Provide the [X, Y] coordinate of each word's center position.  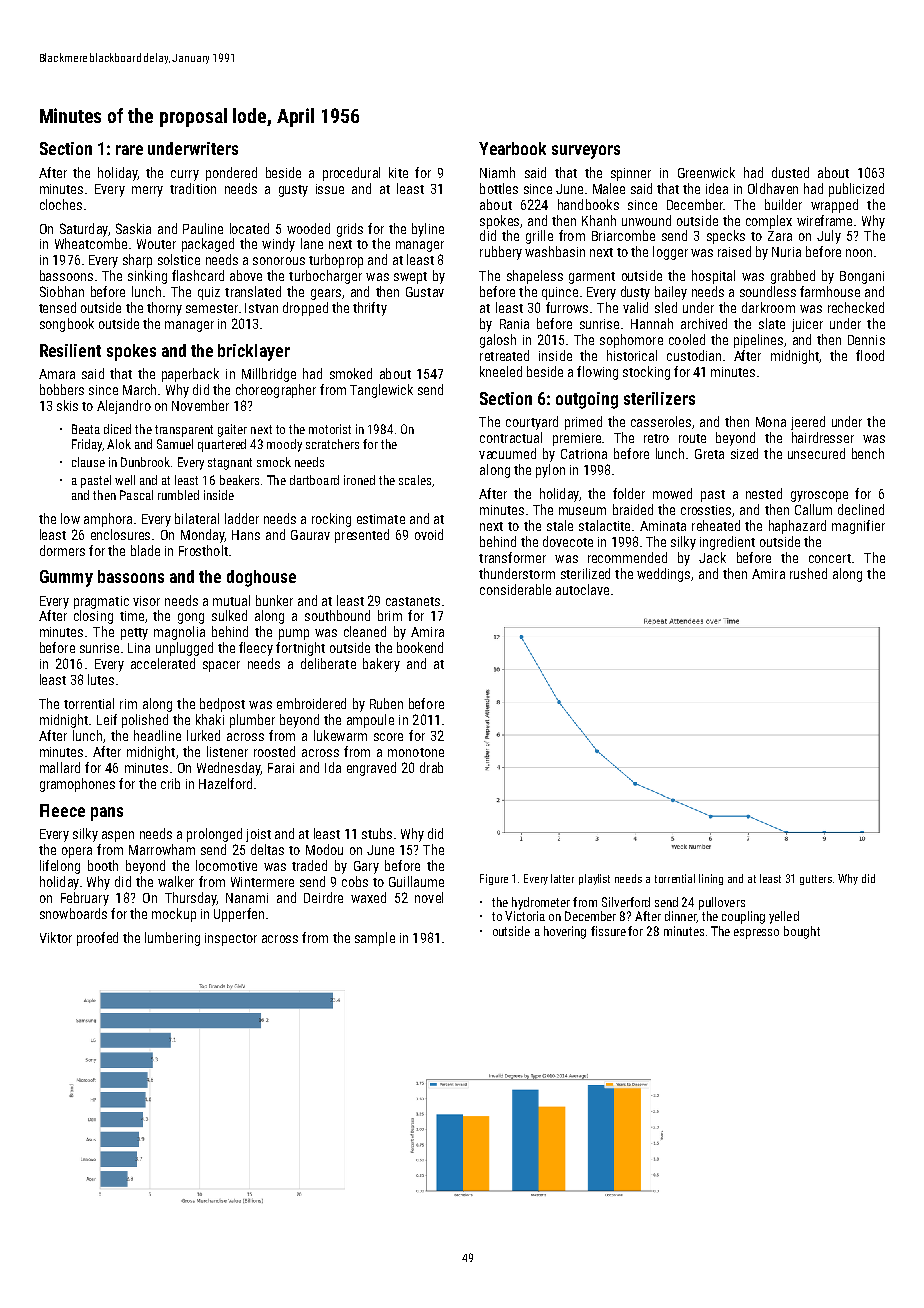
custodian [694, 355]
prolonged [214, 835]
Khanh [599, 220]
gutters [816, 880]
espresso [756, 934]
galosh [498, 341]
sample [375, 939]
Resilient [70, 350]
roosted [274, 751]
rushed [808, 573]
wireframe [824, 220]
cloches [61, 204]
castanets [413, 601]
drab [431, 767]
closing [93, 617]
